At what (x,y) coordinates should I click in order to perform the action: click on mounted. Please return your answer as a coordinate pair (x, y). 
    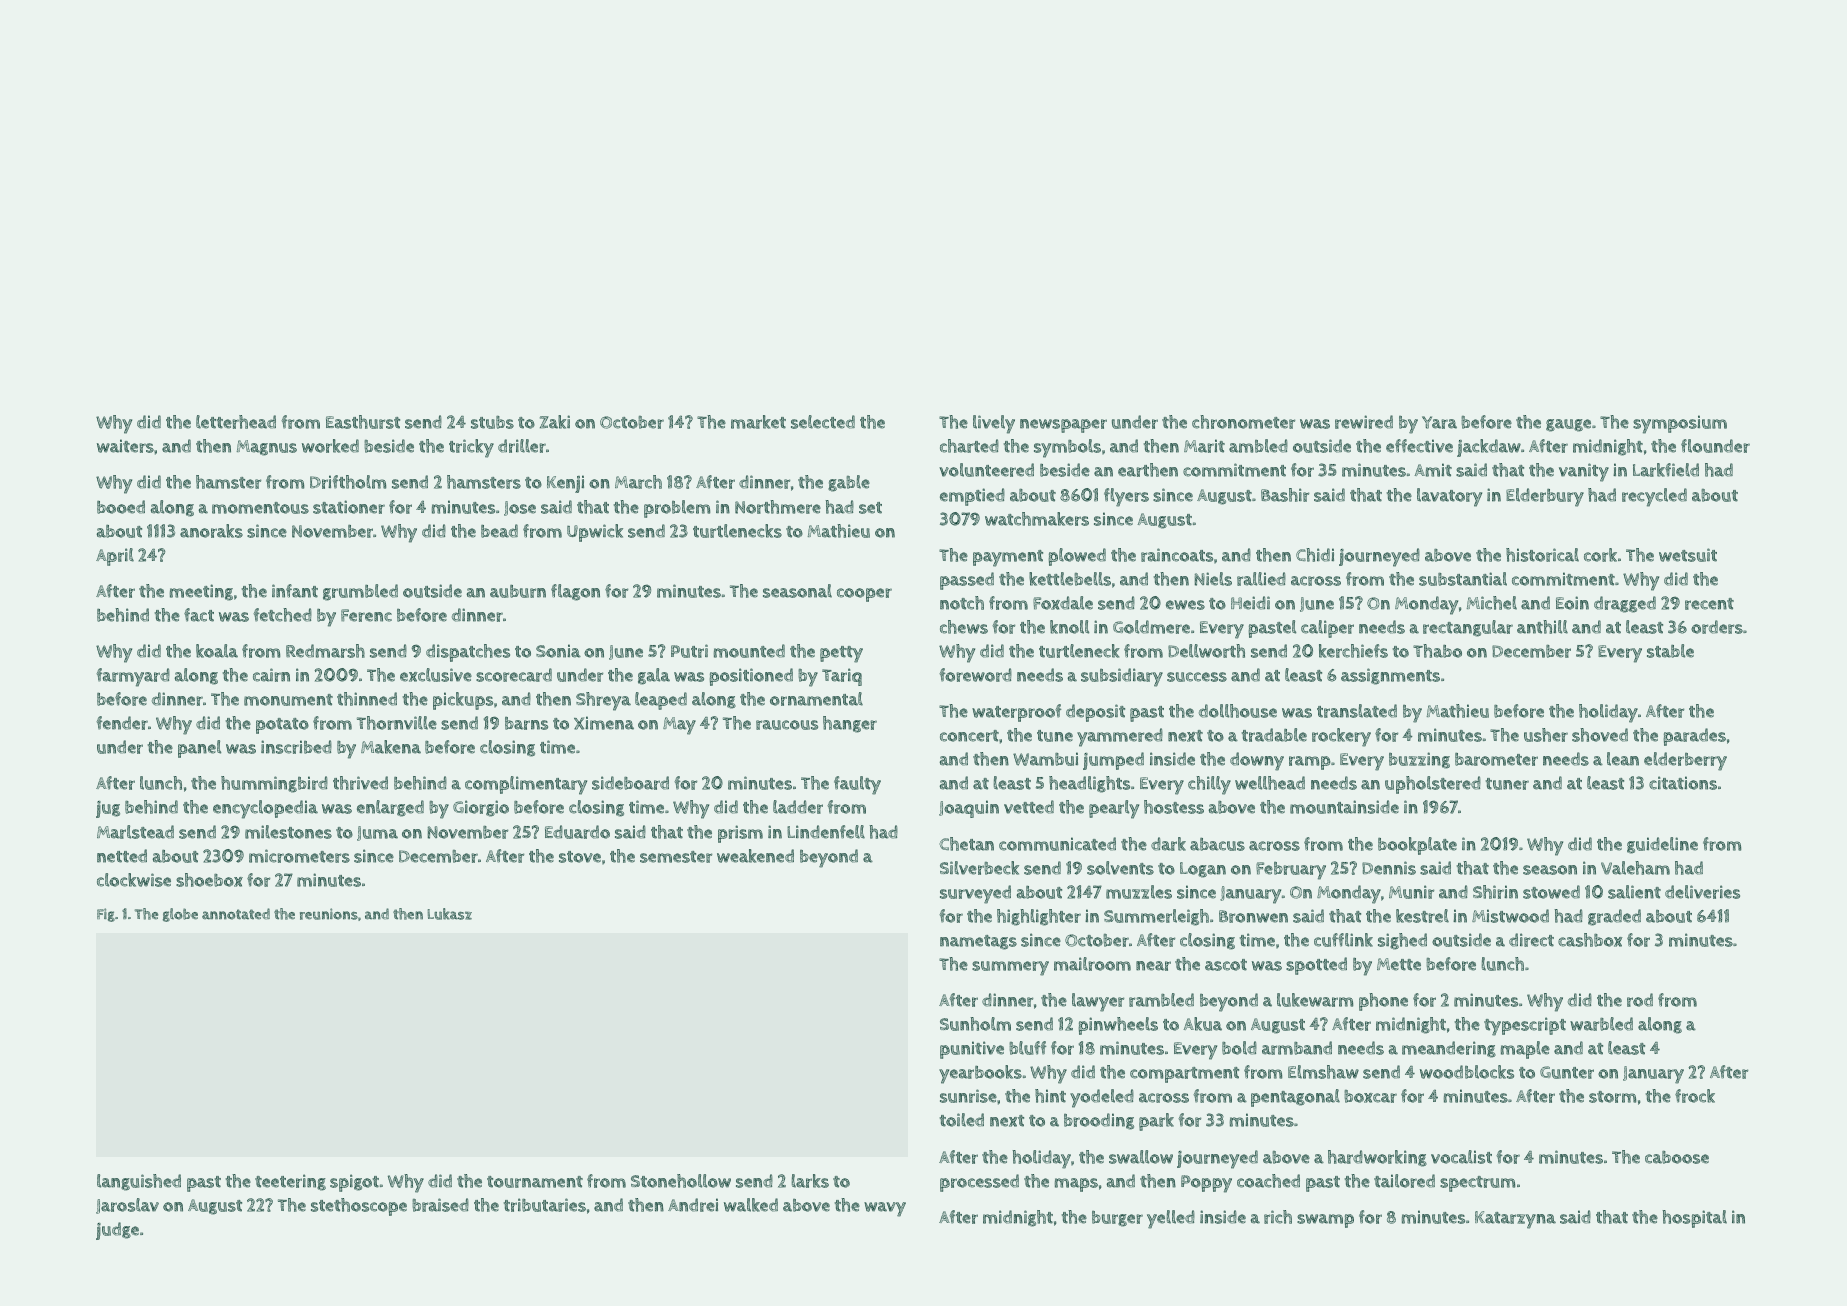
    Looking at the image, I should click on (749, 651).
